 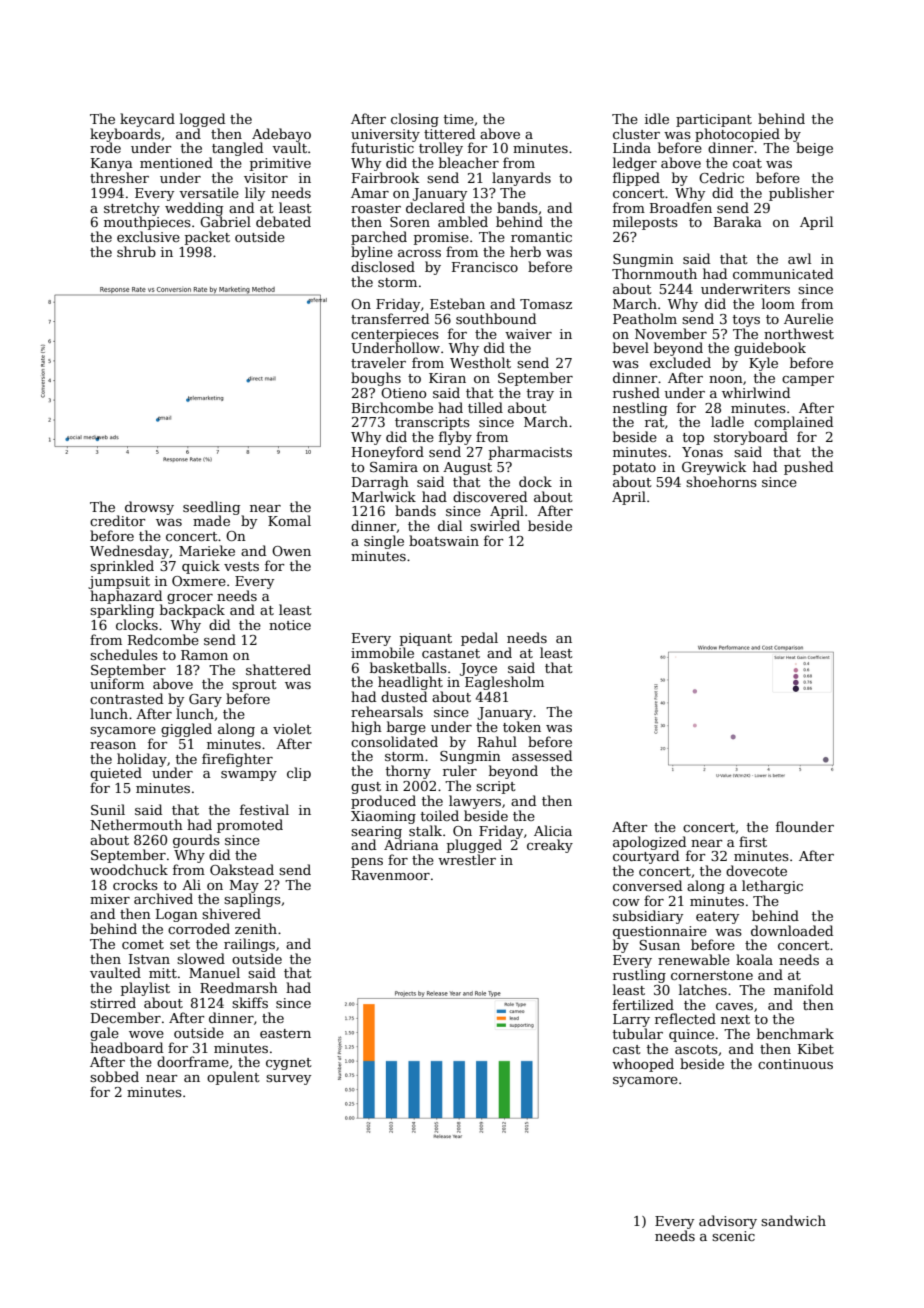 What do you see at coordinates (535, 481) in the screenshot?
I see `dock` at bounding box center [535, 481].
